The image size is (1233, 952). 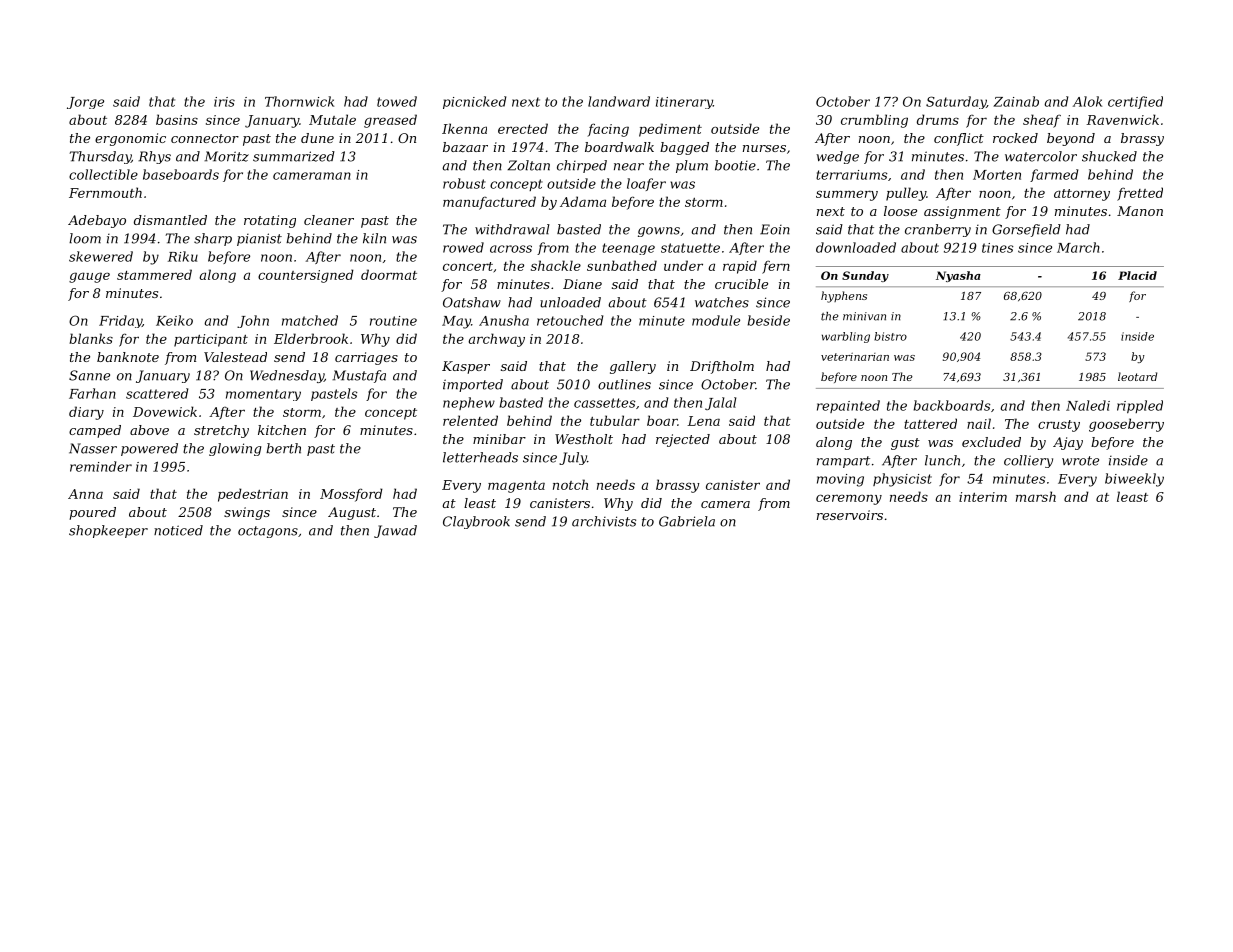 I want to click on Alok, so click(x=1087, y=101).
